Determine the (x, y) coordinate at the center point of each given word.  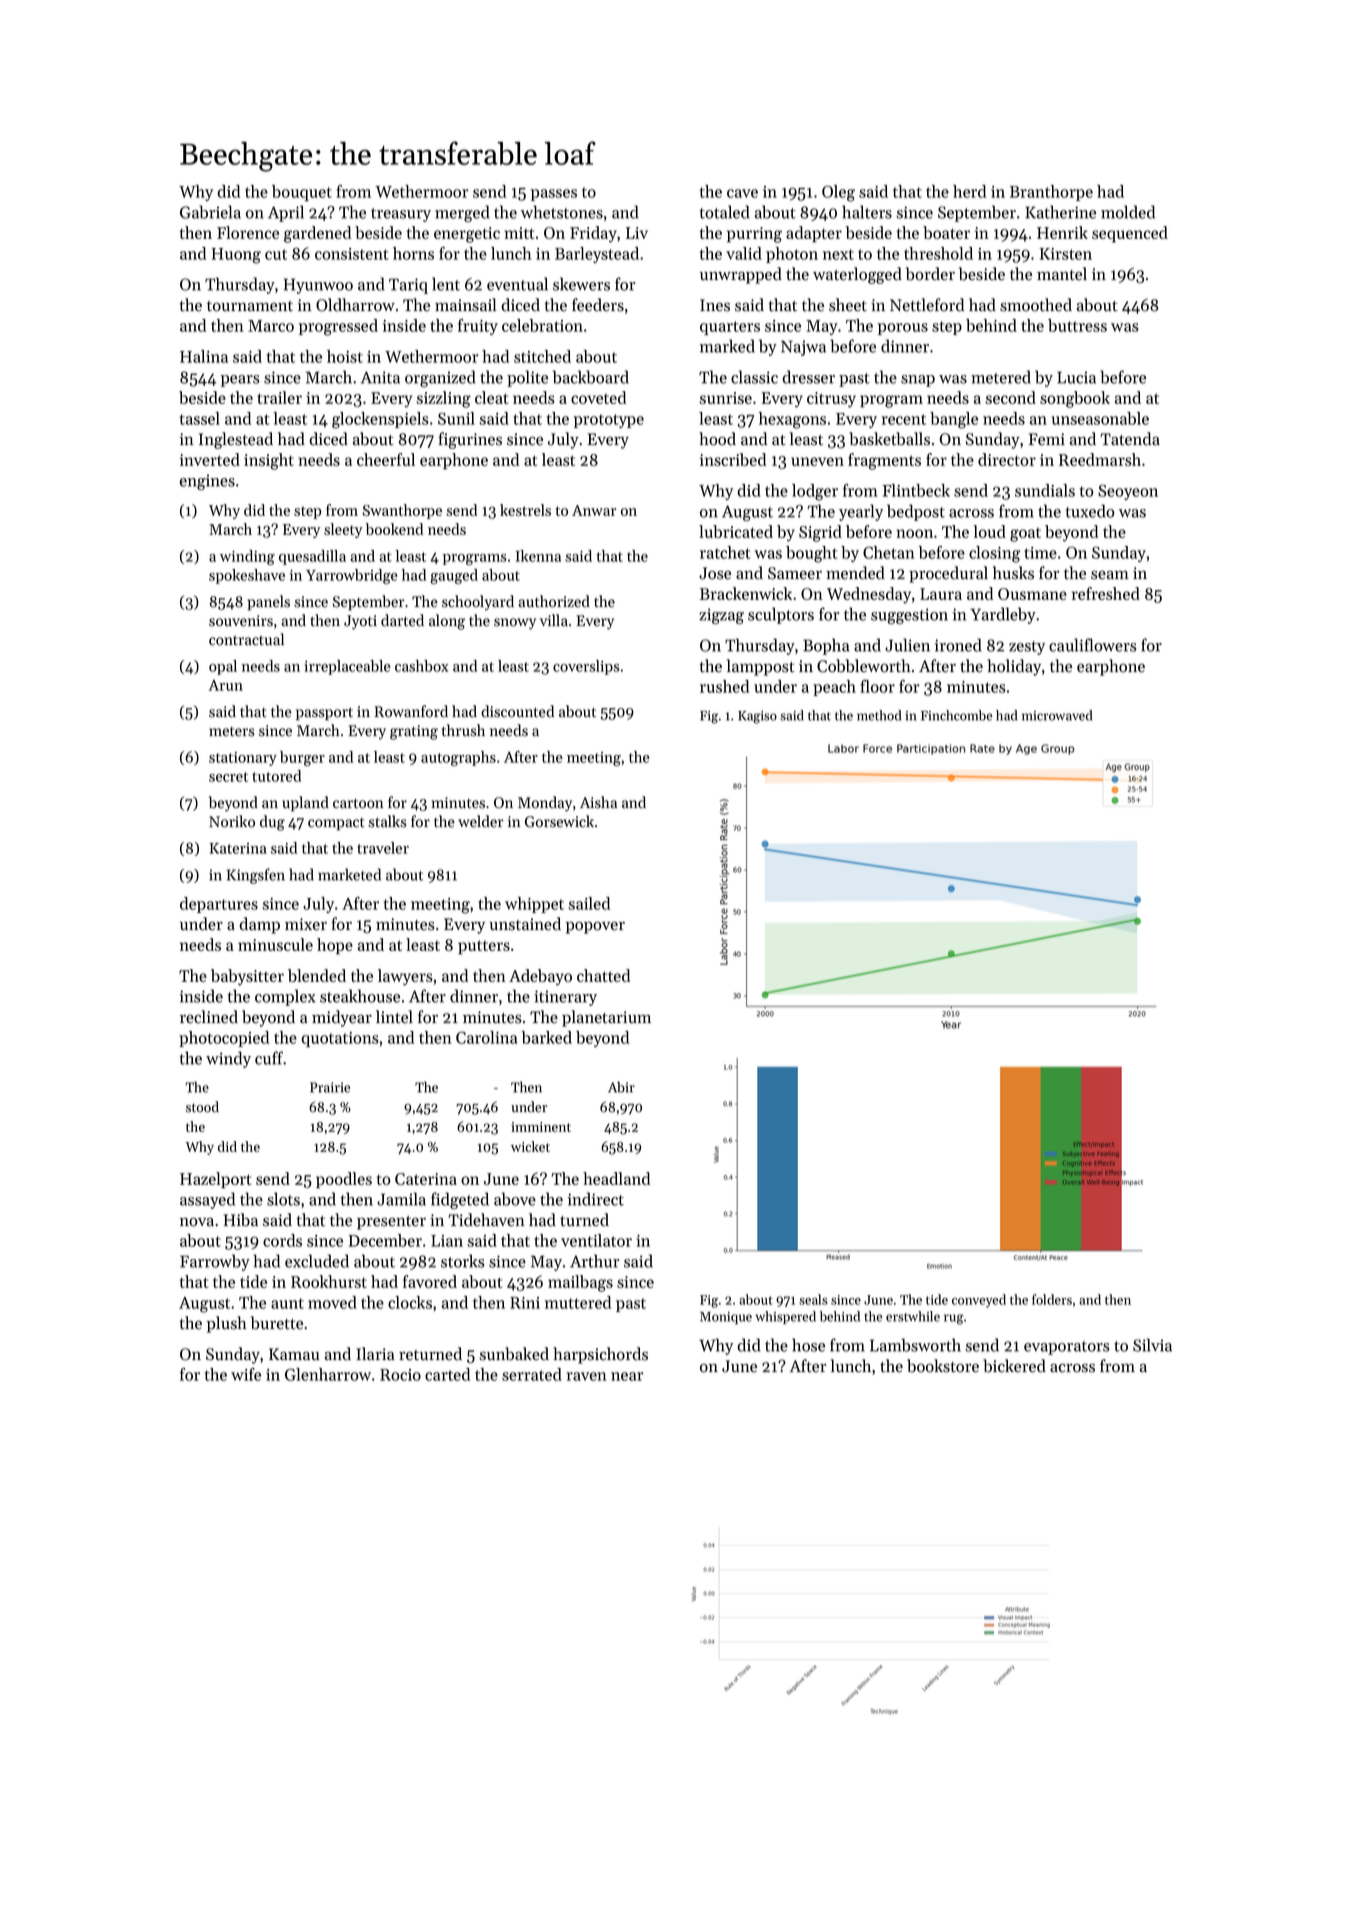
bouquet (302, 193)
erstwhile (913, 1316)
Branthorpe (1051, 193)
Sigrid (820, 533)
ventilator (596, 1240)
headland (616, 1178)
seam (1110, 575)
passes (554, 195)
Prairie (330, 1087)
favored (430, 1281)
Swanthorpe (402, 511)
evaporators (1067, 1348)
